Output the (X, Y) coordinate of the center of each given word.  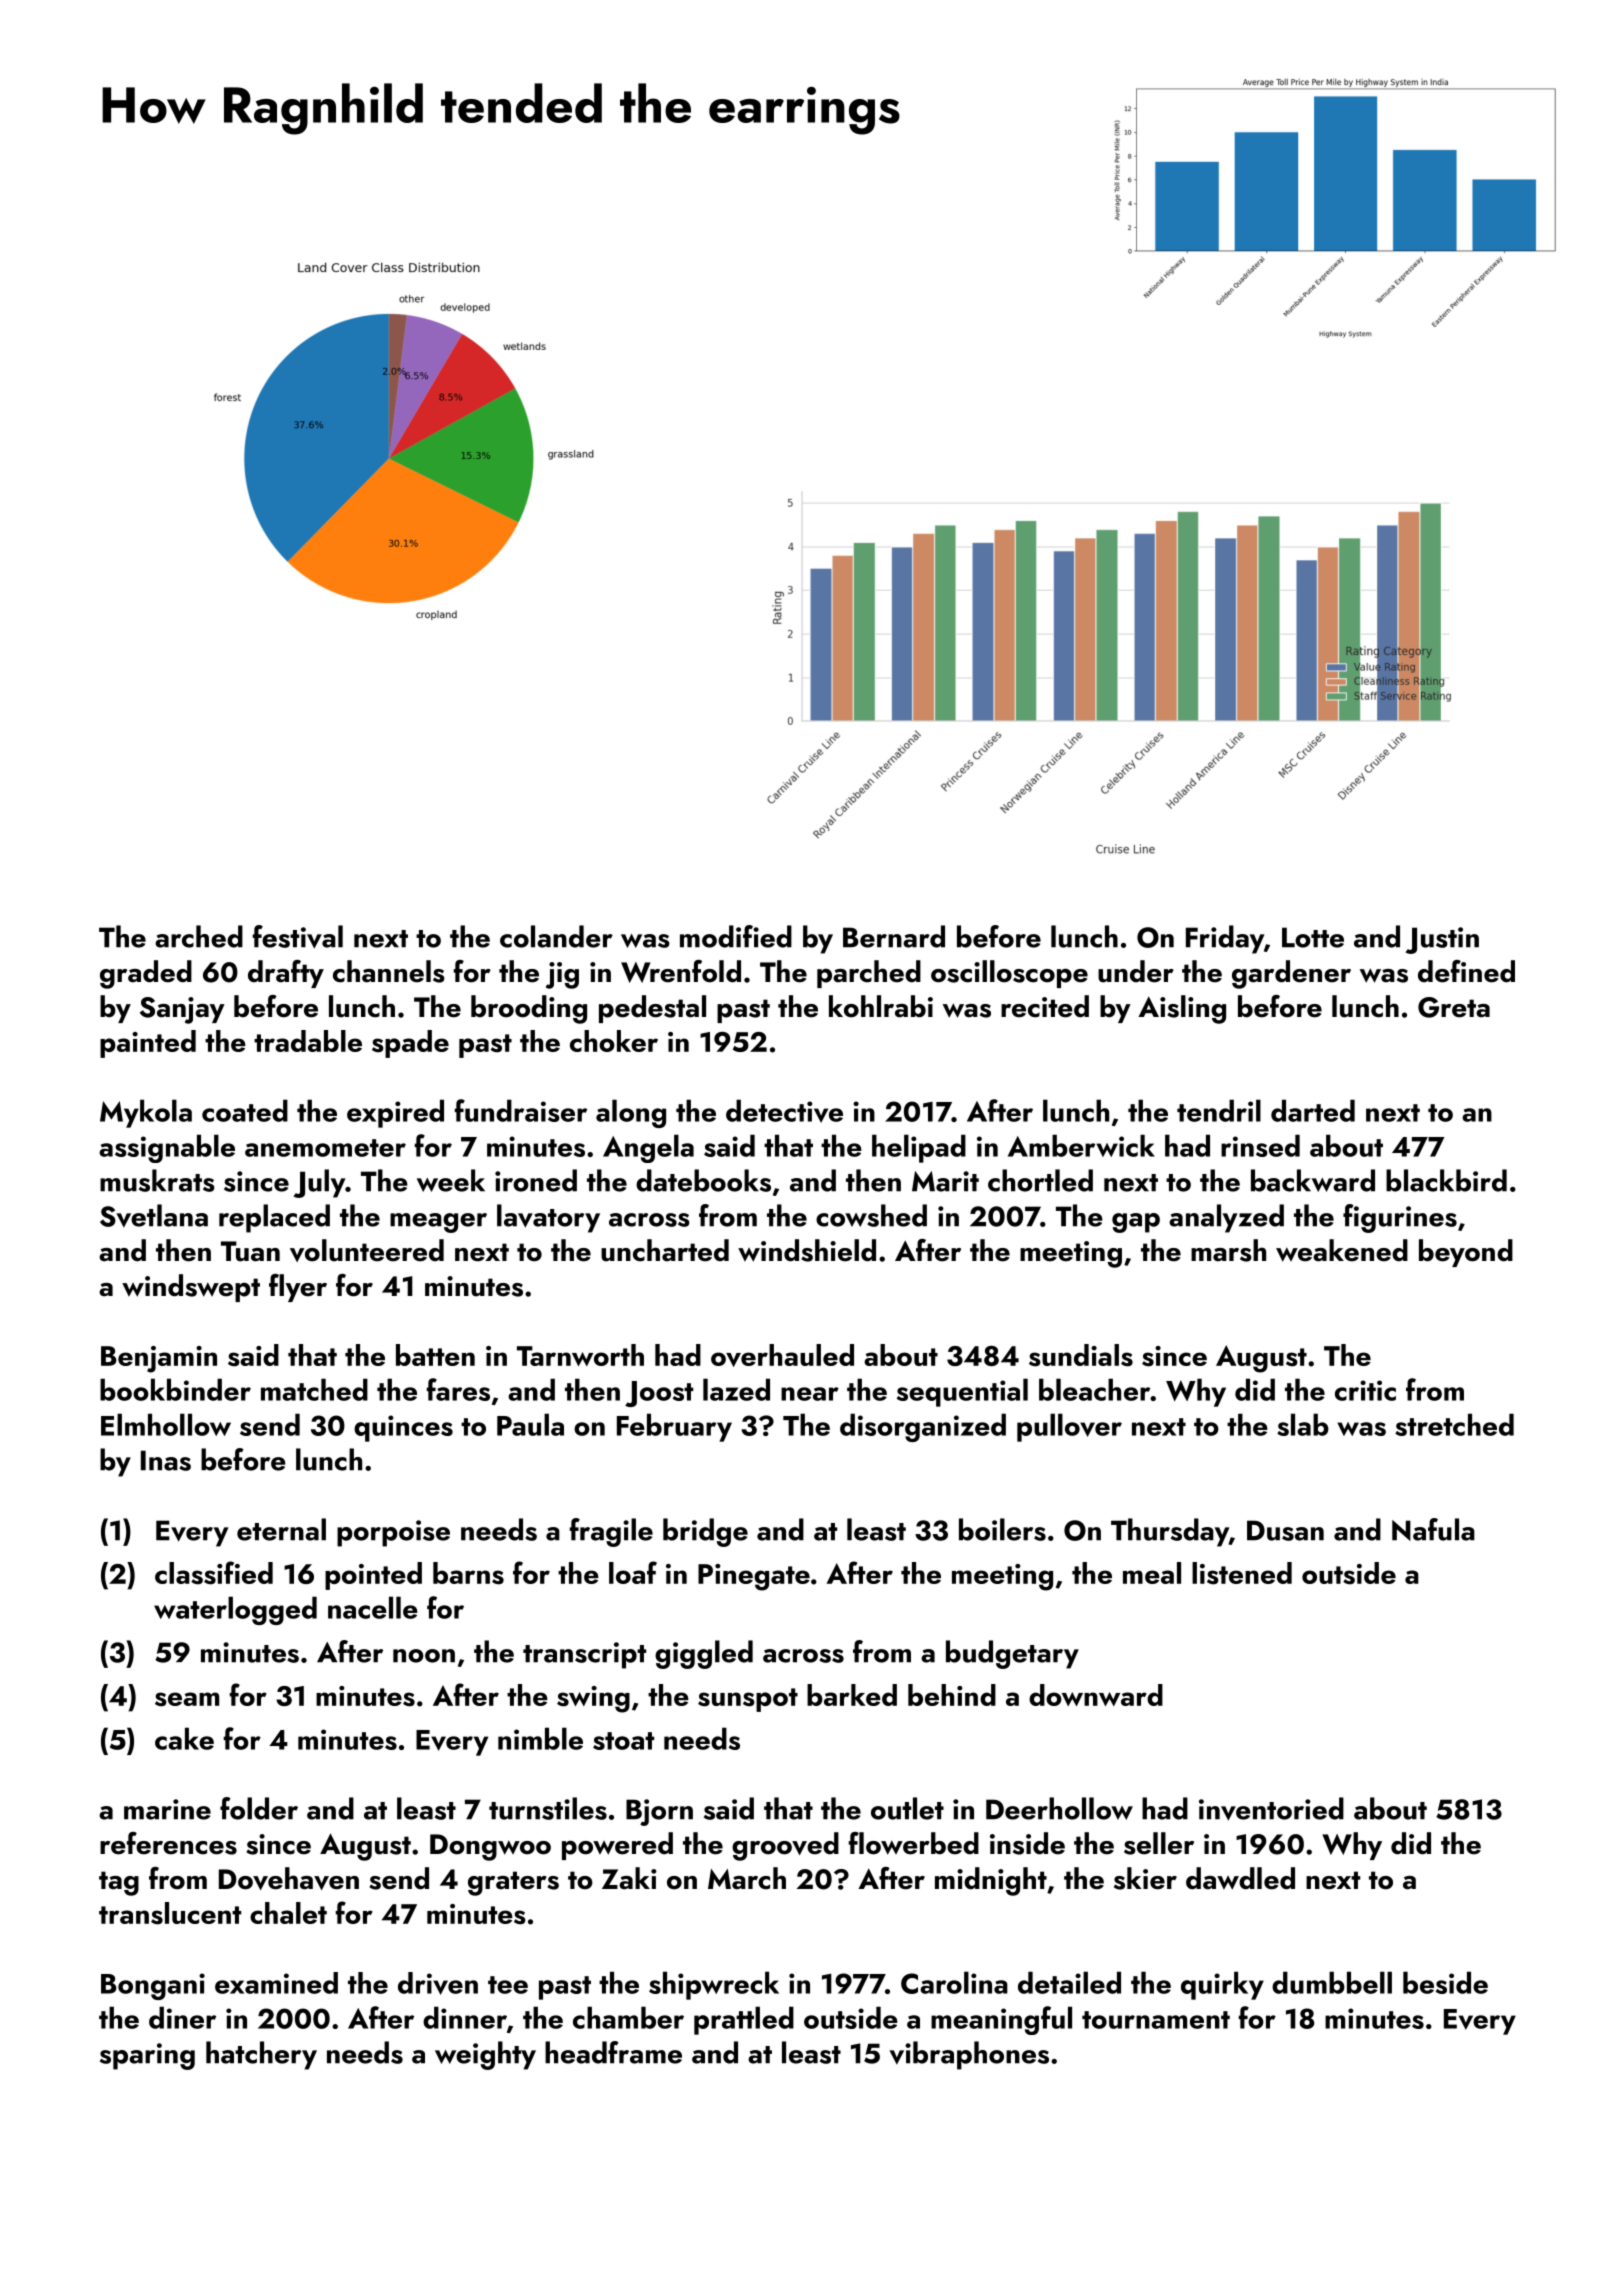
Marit (945, 1181)
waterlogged (235, 1610)
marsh (1228, 1250)
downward (1096, 1695)
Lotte (1313, 937)
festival (297, 937)
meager (438, 1223)
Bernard (894, 936)
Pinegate (754, 1577)
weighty (485, 2055)
